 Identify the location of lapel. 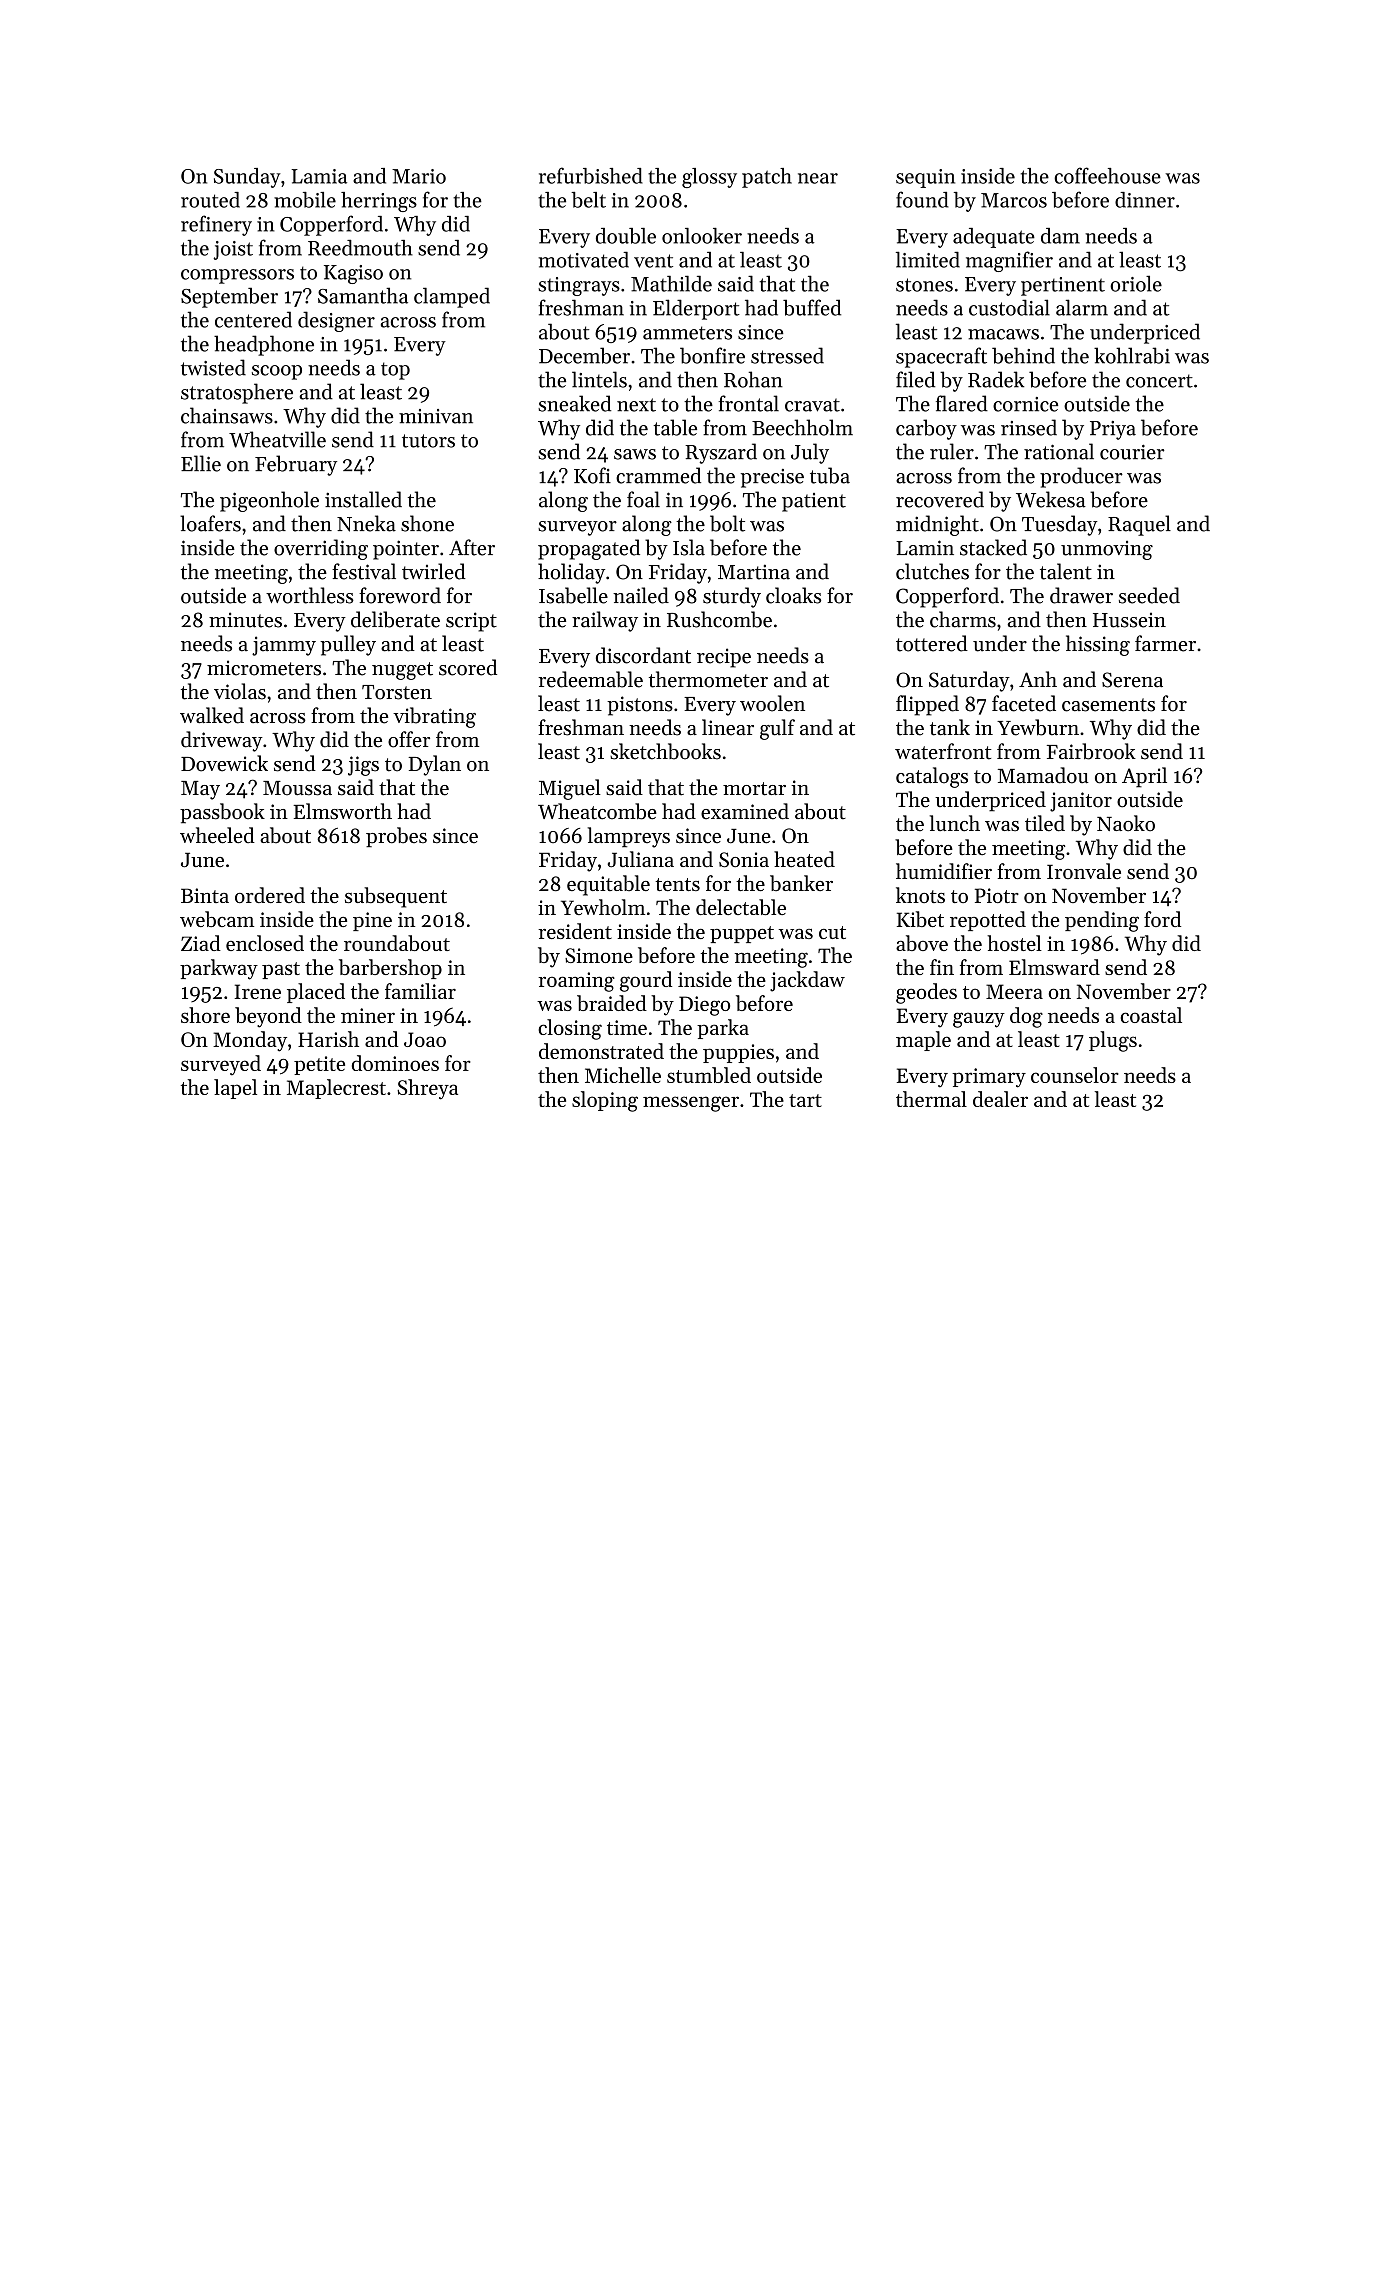
(235, 1089).
